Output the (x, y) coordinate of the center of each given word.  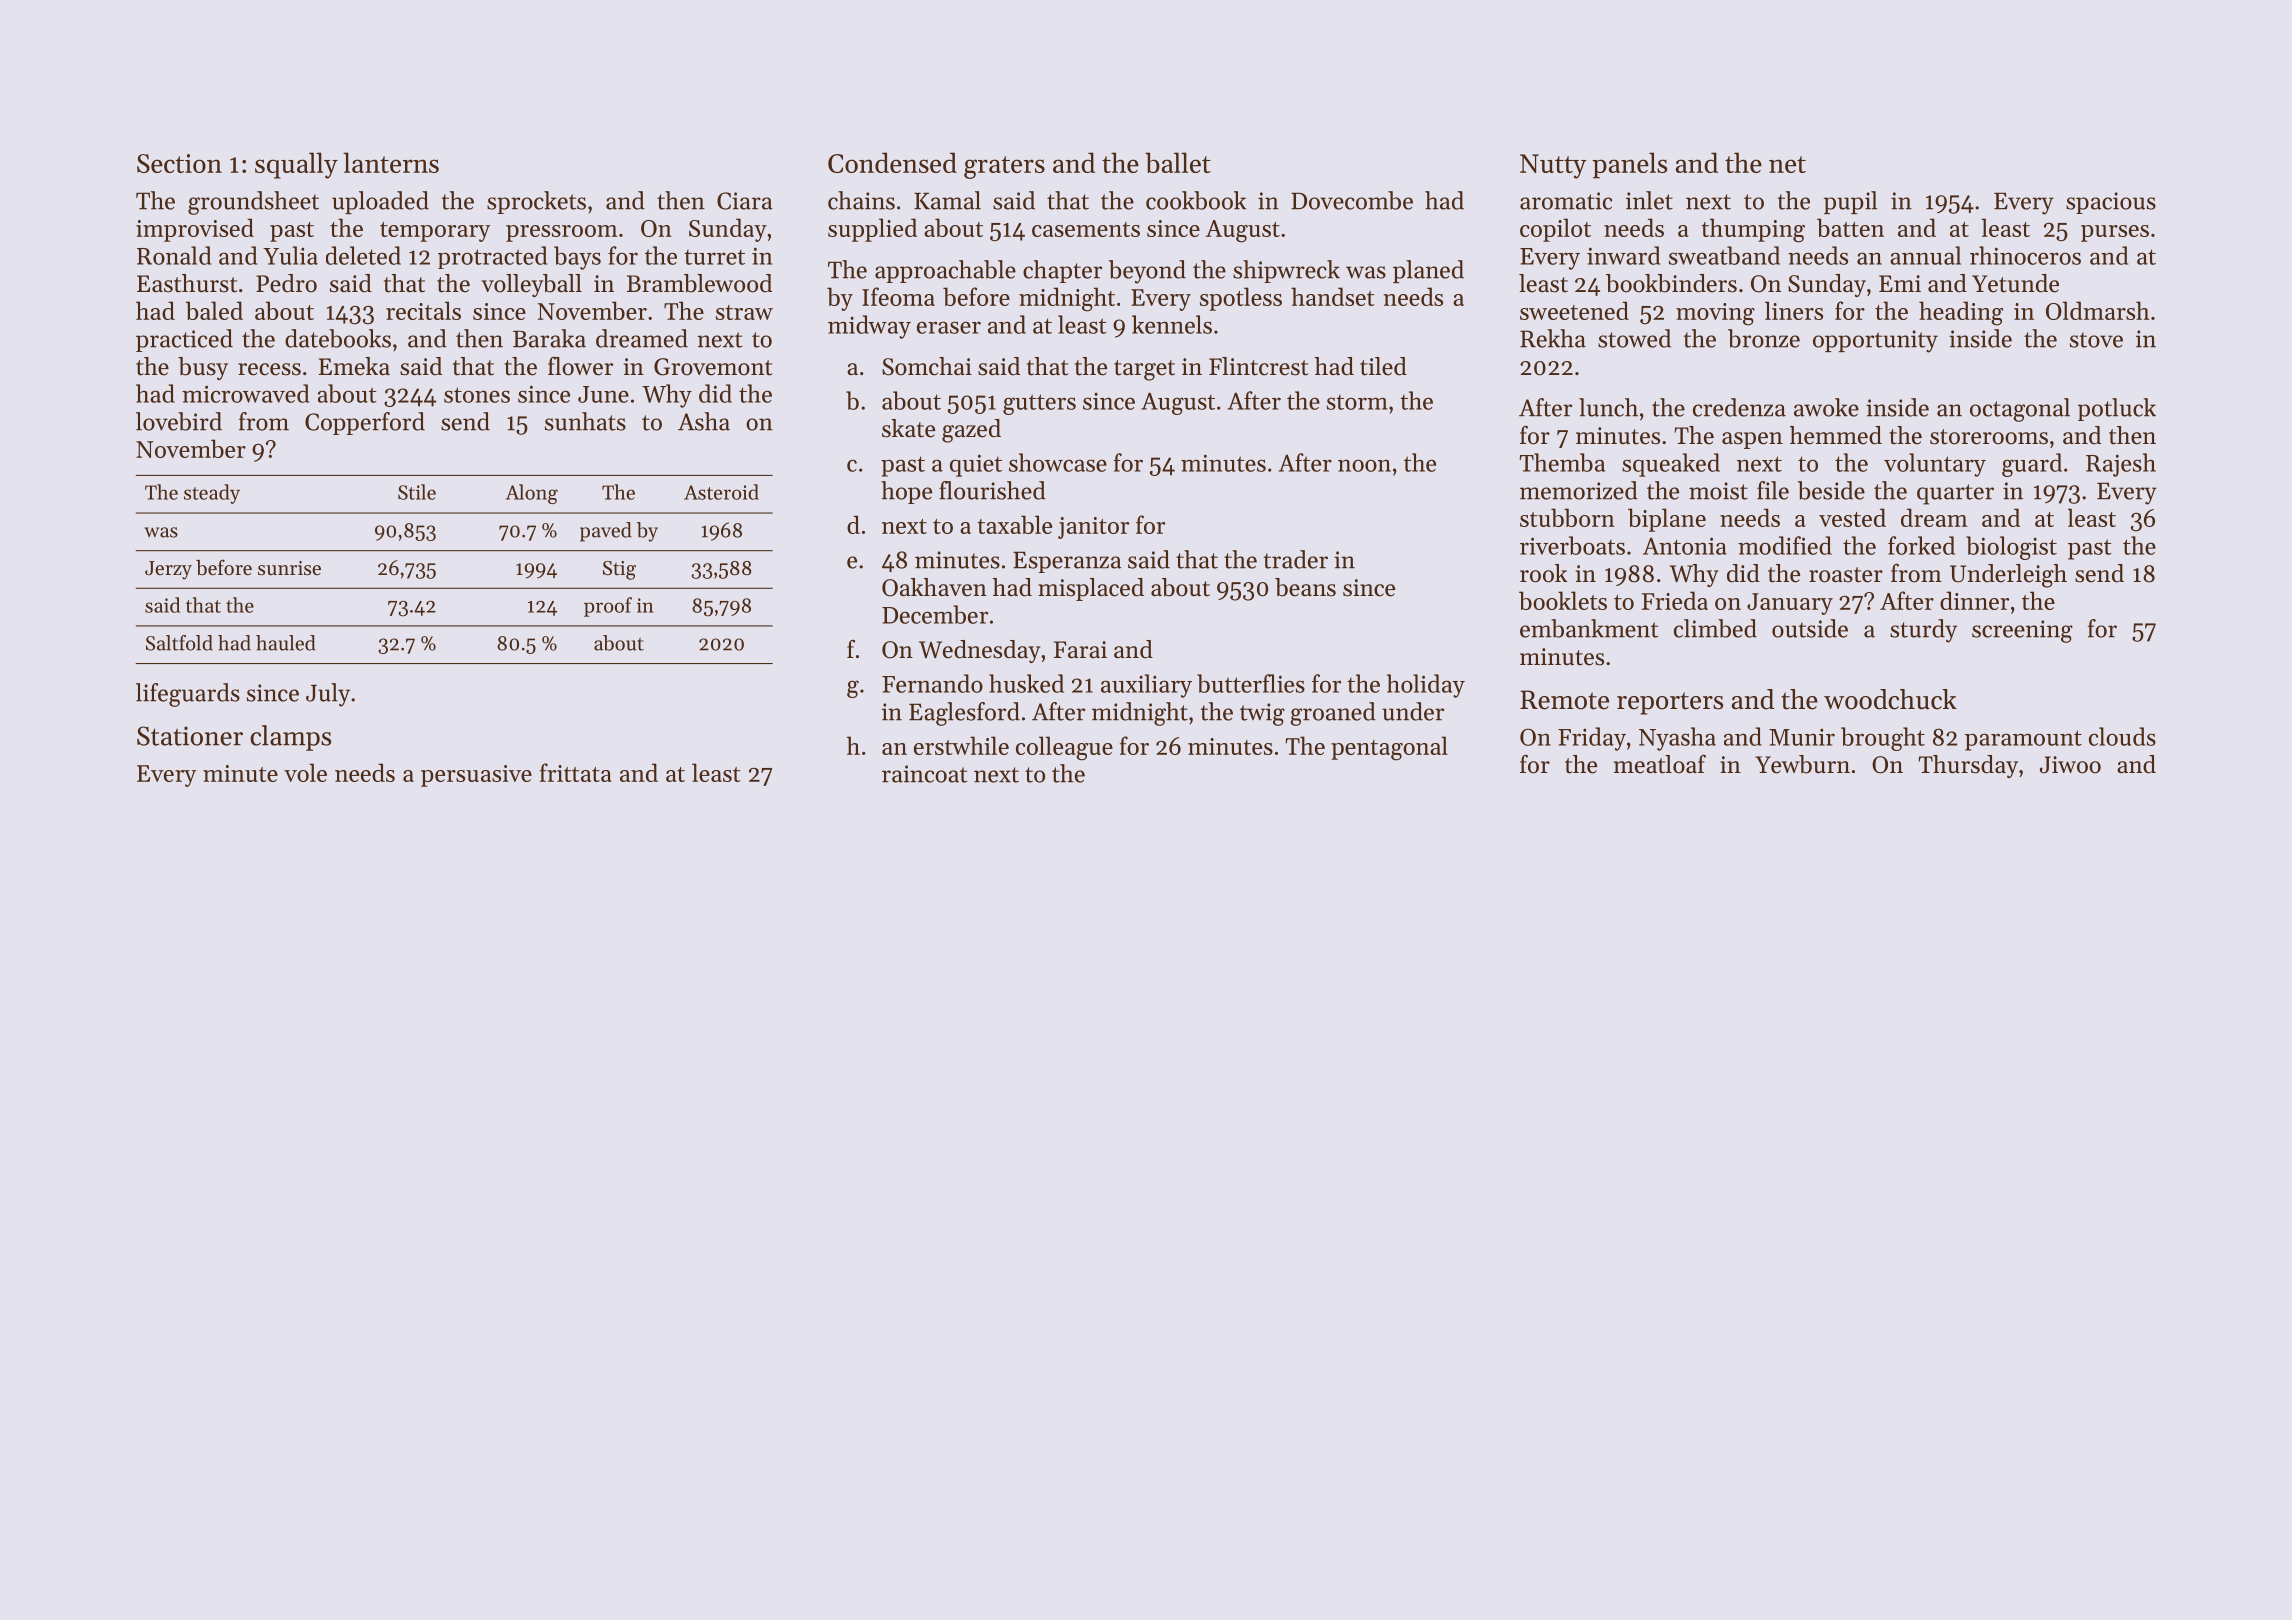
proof (608, 607)
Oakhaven (934, 587)
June (603, 394)
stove (2096, 340)
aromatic (1566, 201)
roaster (1846, 575)
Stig (619, 570)
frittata (575, 772)
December (935, 614)
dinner (1974, 600)
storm (1357, 402)
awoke (1826, 407)
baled (214, 310)
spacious (2111, 203)
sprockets (536, 202)
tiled (1383, 366)
